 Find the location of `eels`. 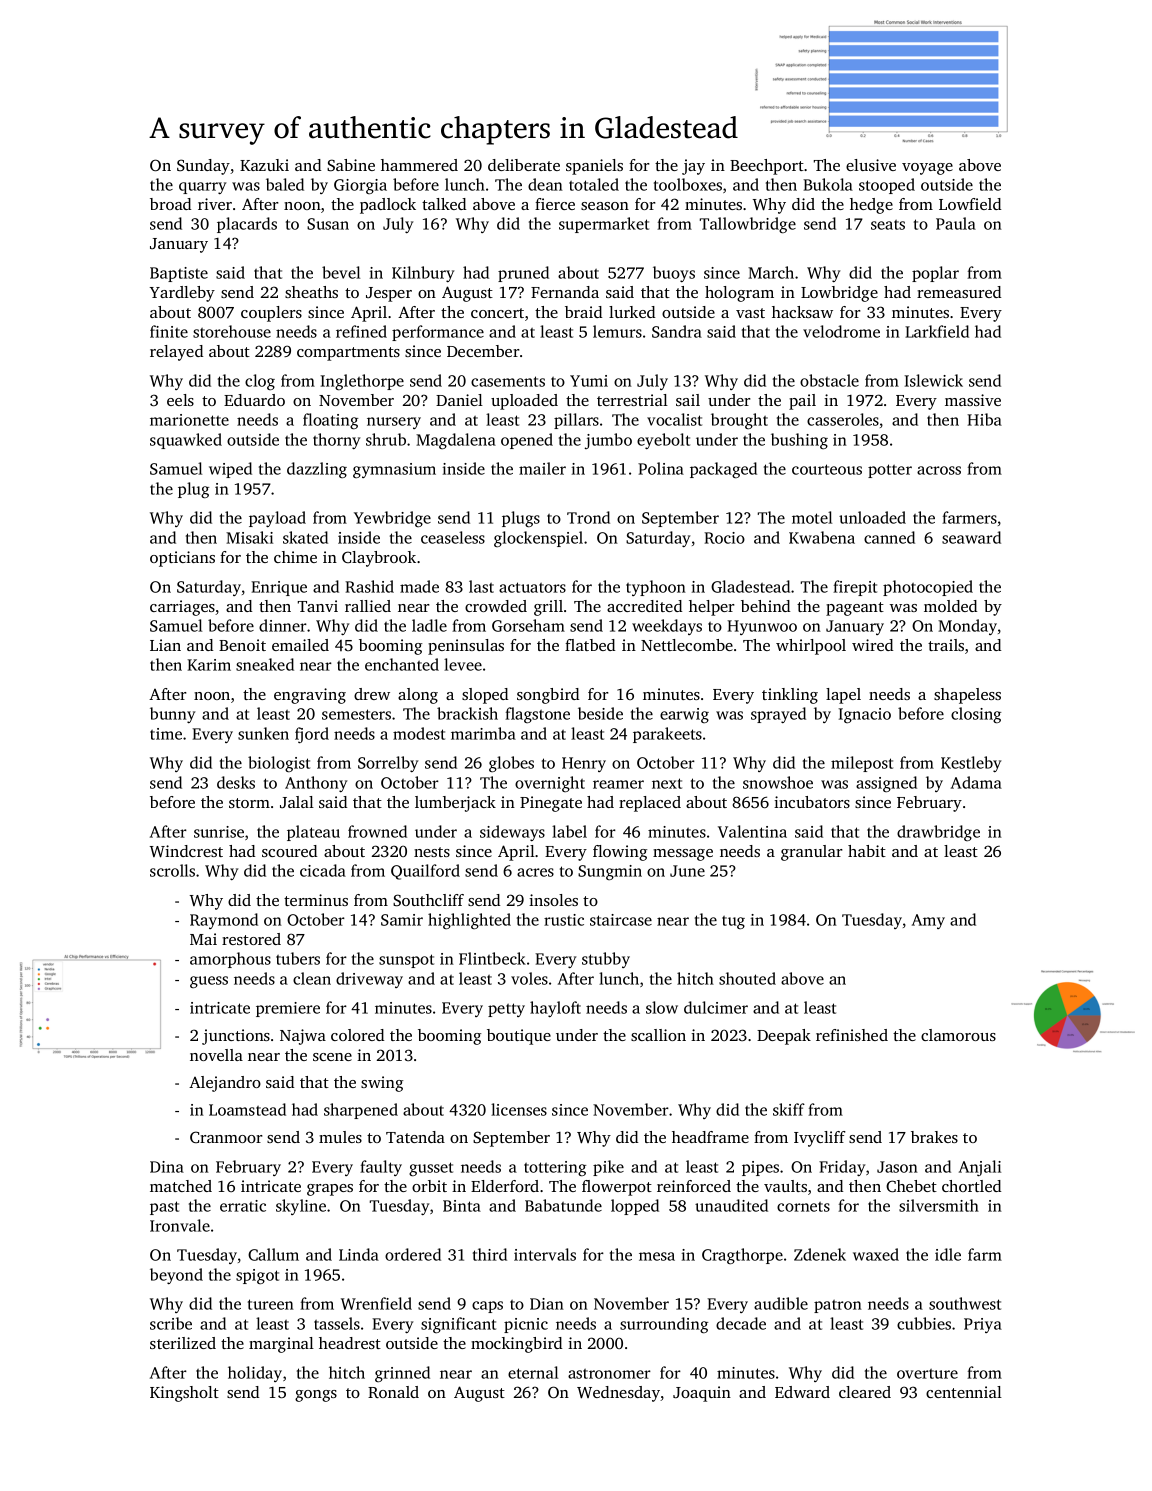

eels is located at coordinates (180, 400).
